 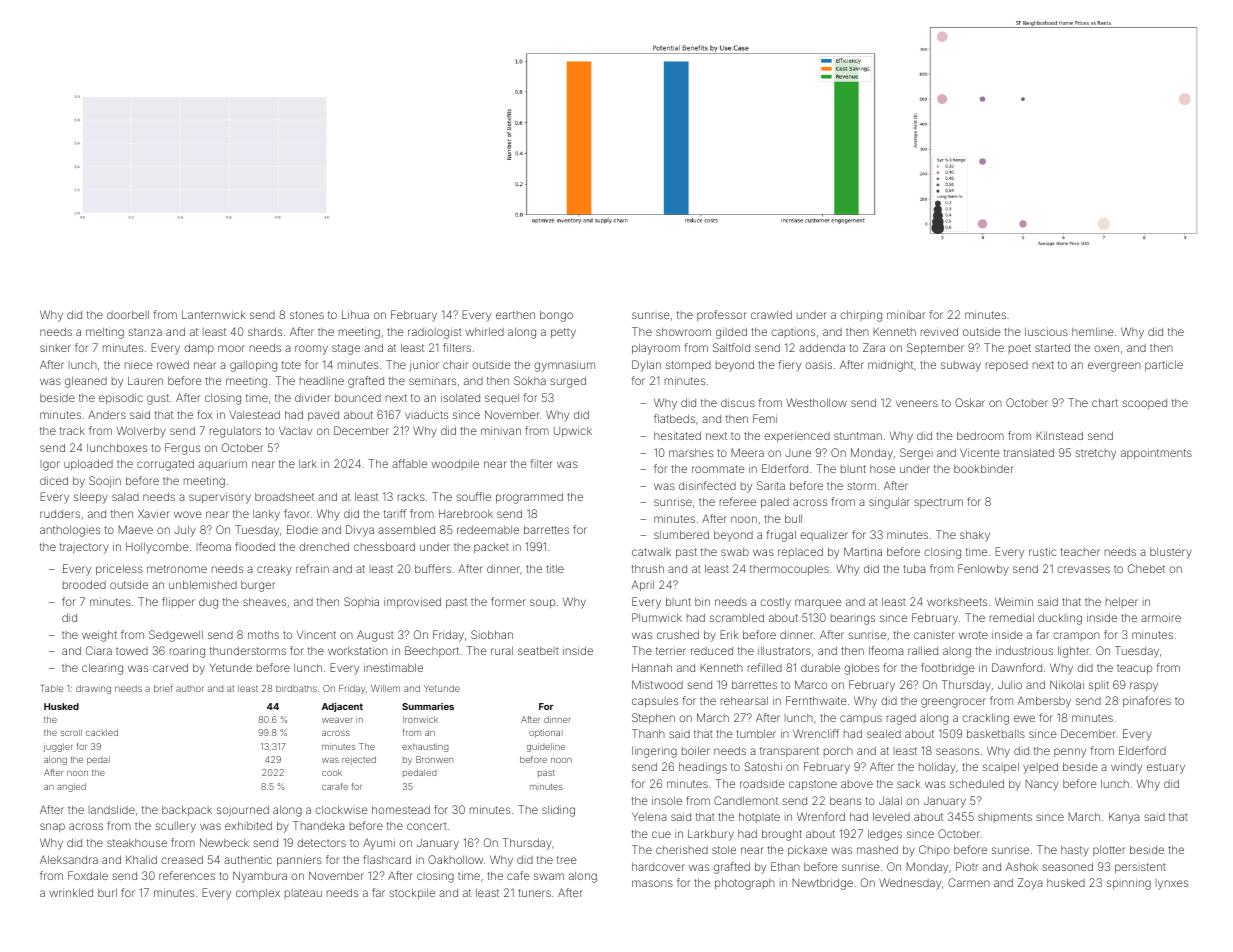 What do you see at coordinates (782, 835) in the screenshot?
I see `brought` at bounding box center [782, 835].
